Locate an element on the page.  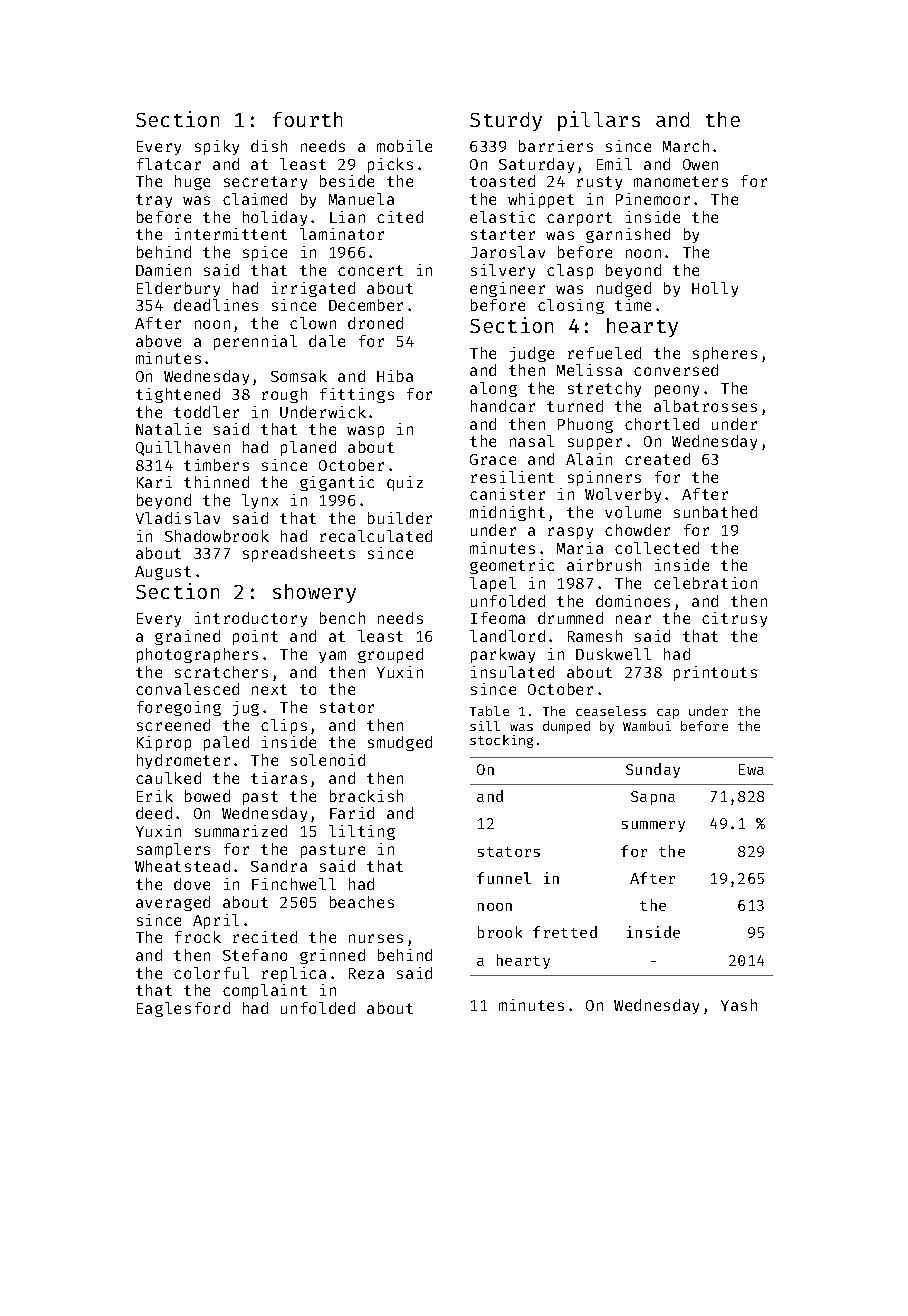
created is located at coordinates (657, 459).
